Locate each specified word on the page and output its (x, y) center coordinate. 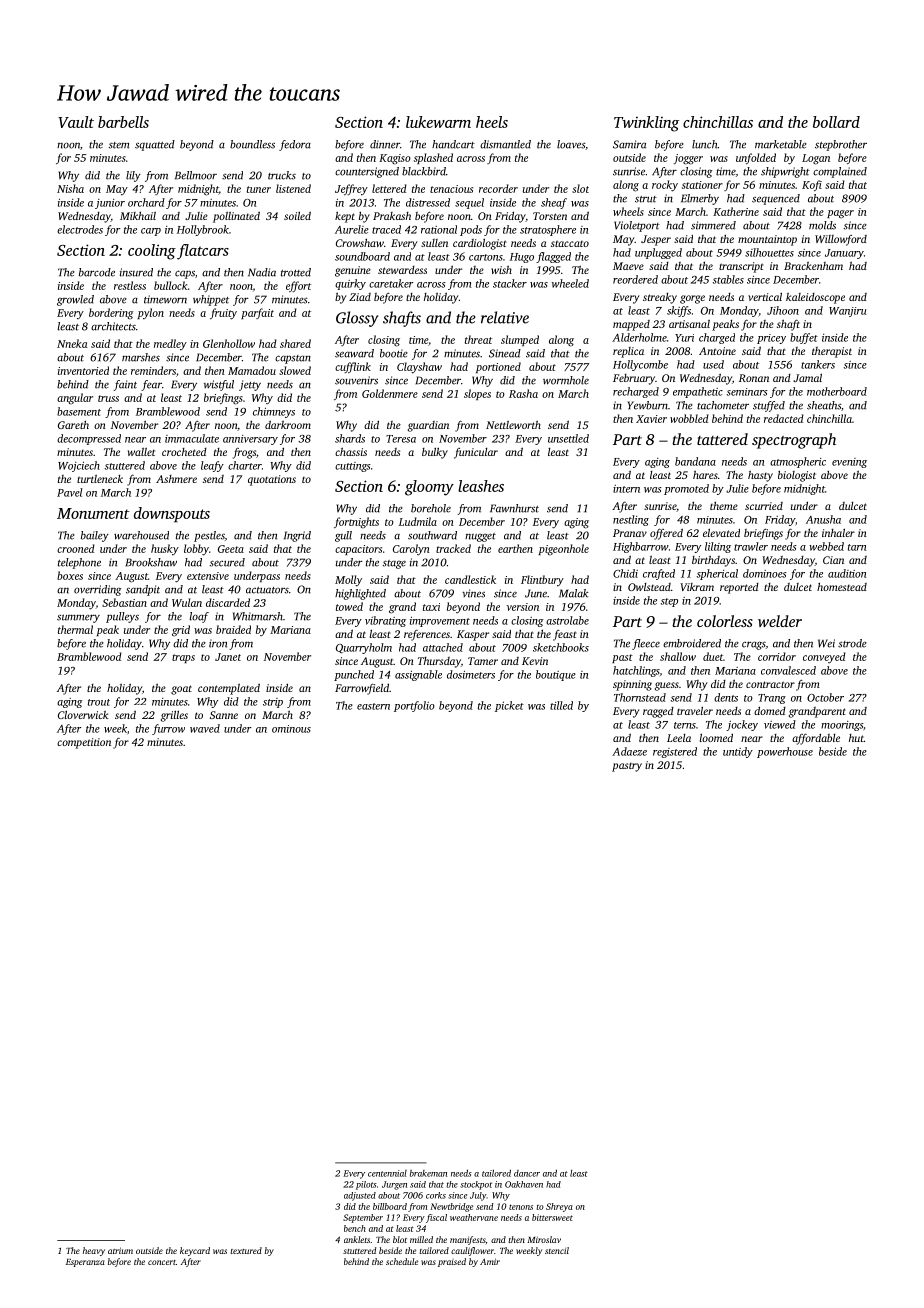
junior (110, 204)
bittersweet (552, 1217)
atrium (120, 1250)
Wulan (187, 602)
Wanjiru (847, 312)
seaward (354, 353)
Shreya (559, 1207)
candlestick (470, 579)
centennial (387, 1173)
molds (822, 225)
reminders (153, 370)
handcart (453, 144)
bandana (695, 461)
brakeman (428, 1173)
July (478, 1196)
